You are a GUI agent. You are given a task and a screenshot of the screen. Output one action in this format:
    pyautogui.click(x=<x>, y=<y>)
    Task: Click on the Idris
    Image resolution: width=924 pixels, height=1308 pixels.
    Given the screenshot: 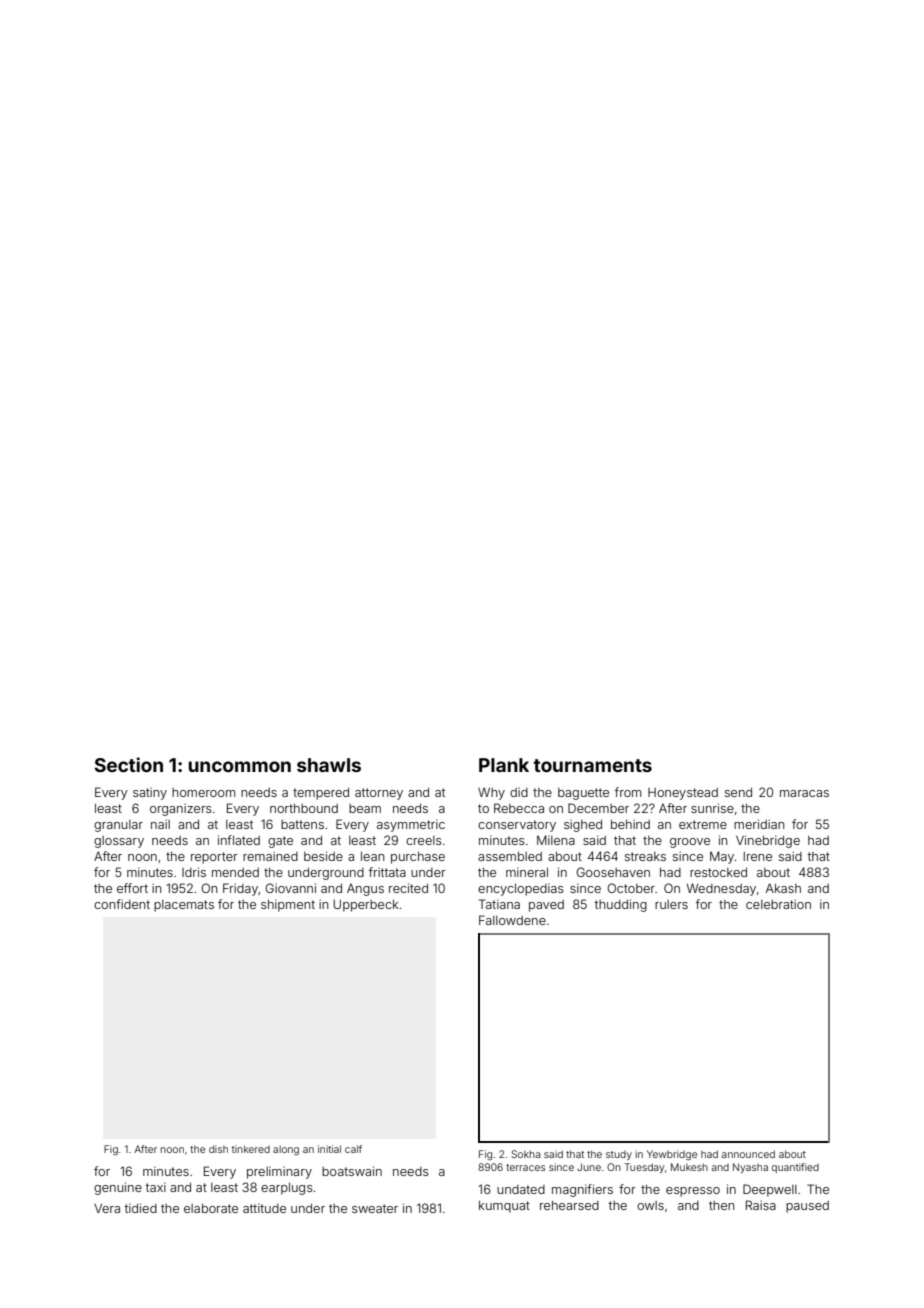 What is the action you would take?
    pyautogui.click(x=194, y=872)
